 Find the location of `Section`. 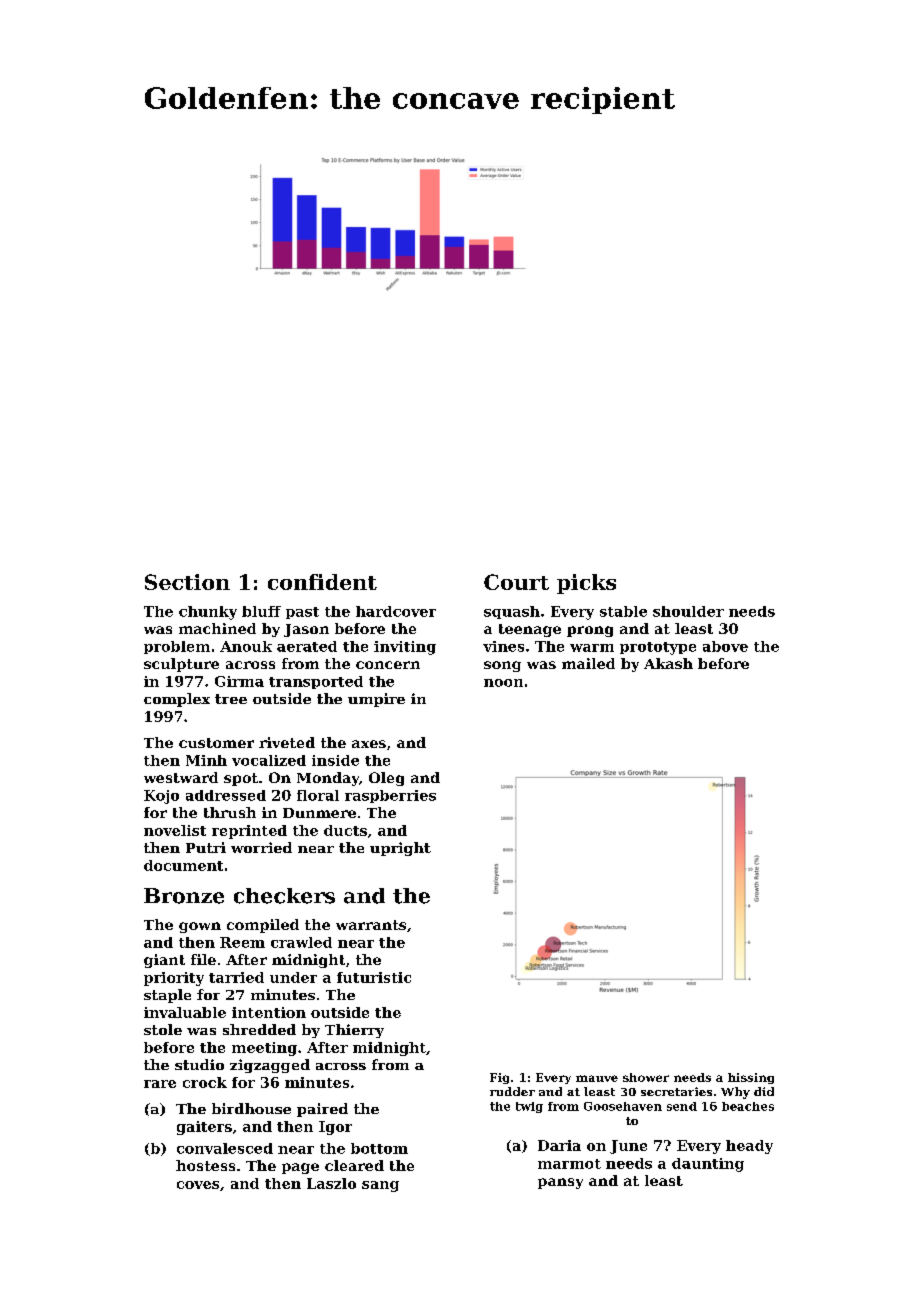

Section is located at coordinates (187, 582).
